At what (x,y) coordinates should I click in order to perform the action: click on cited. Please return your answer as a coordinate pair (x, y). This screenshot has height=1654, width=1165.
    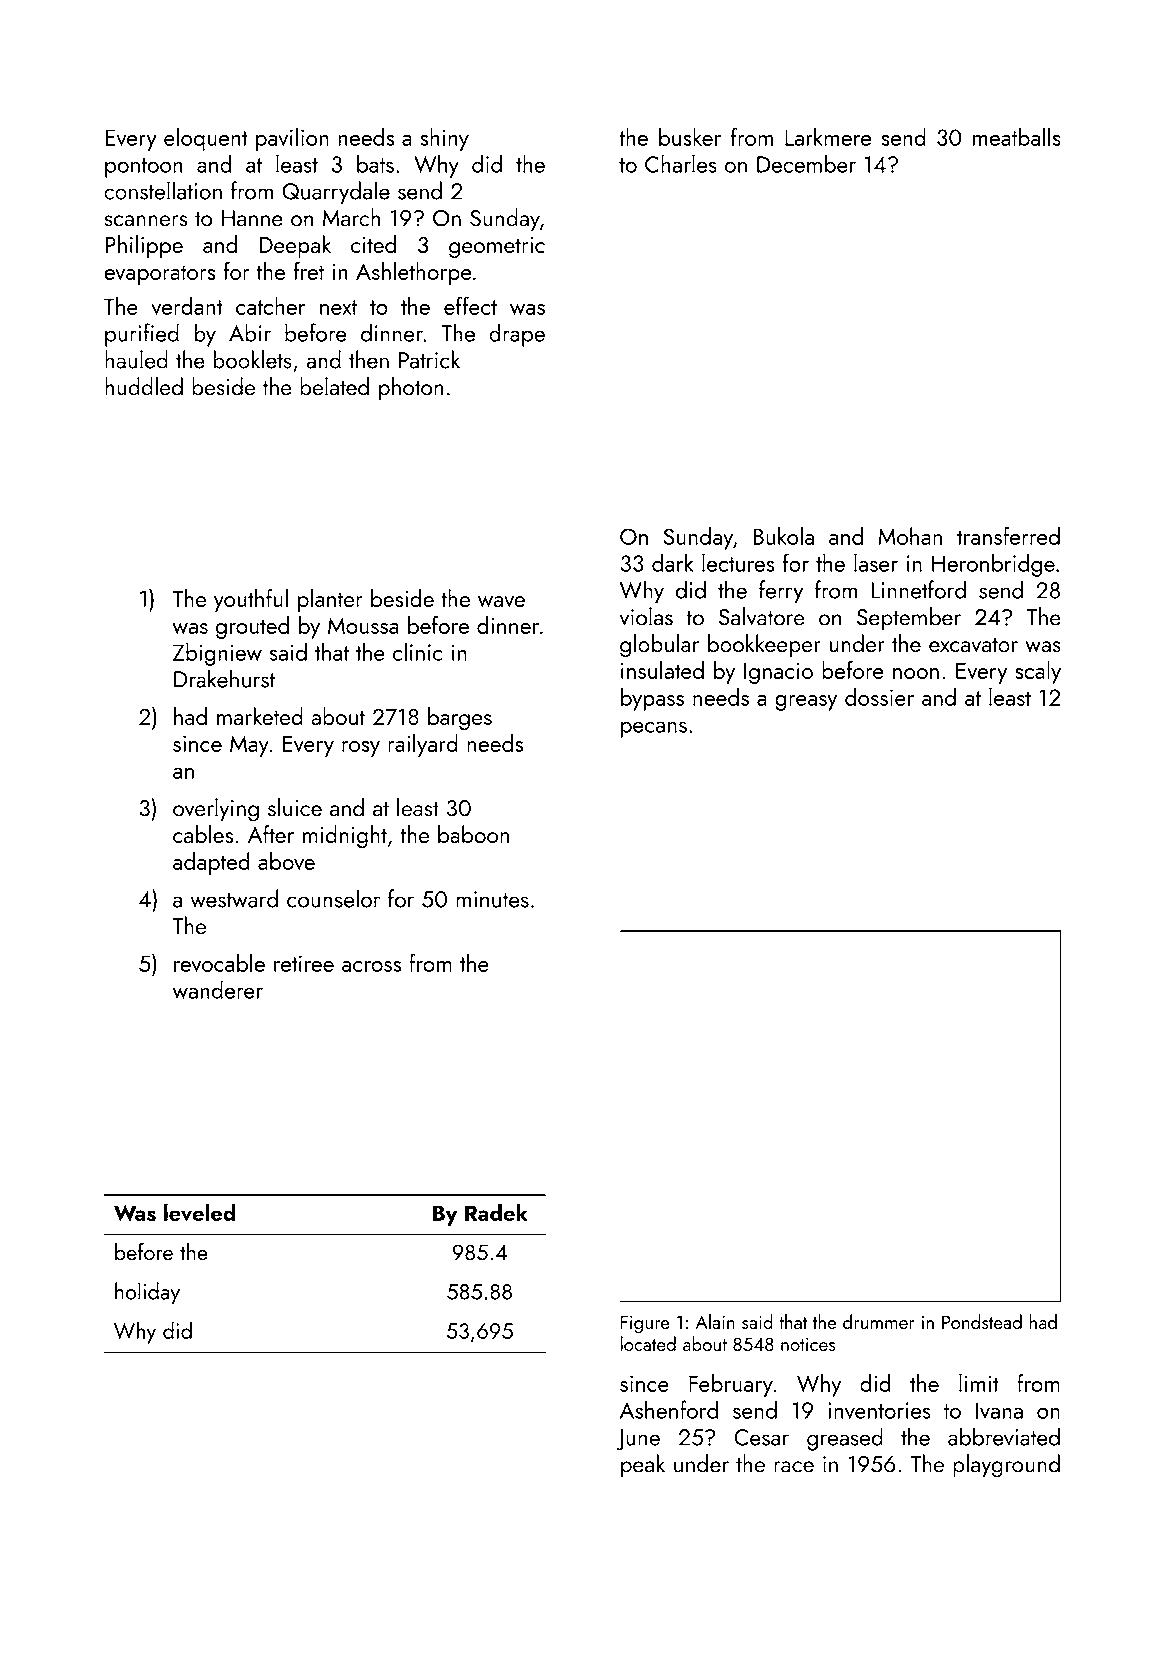
    Looking at the image, I should click on (373, 244).
